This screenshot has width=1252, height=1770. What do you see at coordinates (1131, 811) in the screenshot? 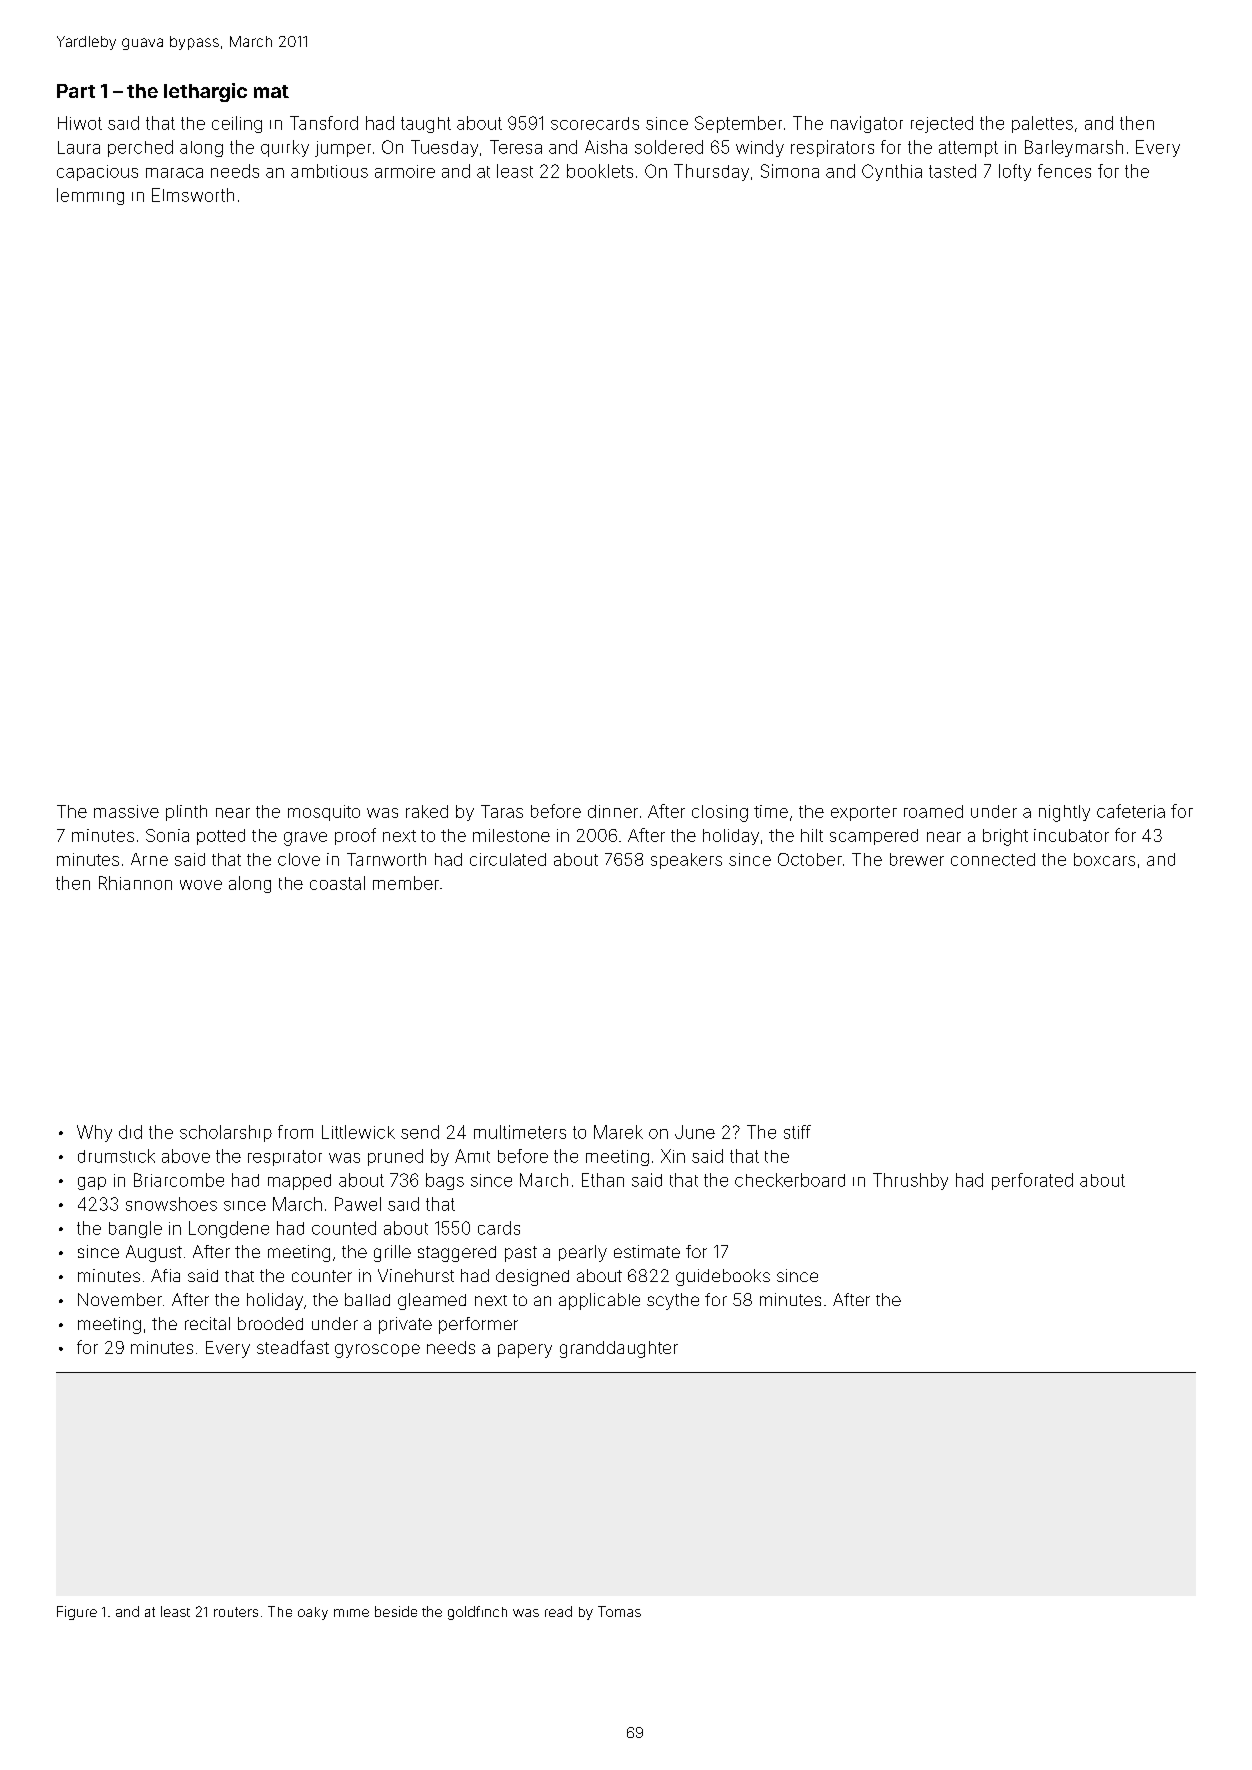
I see `cafeteria` at bounding box center [1131, 811].
